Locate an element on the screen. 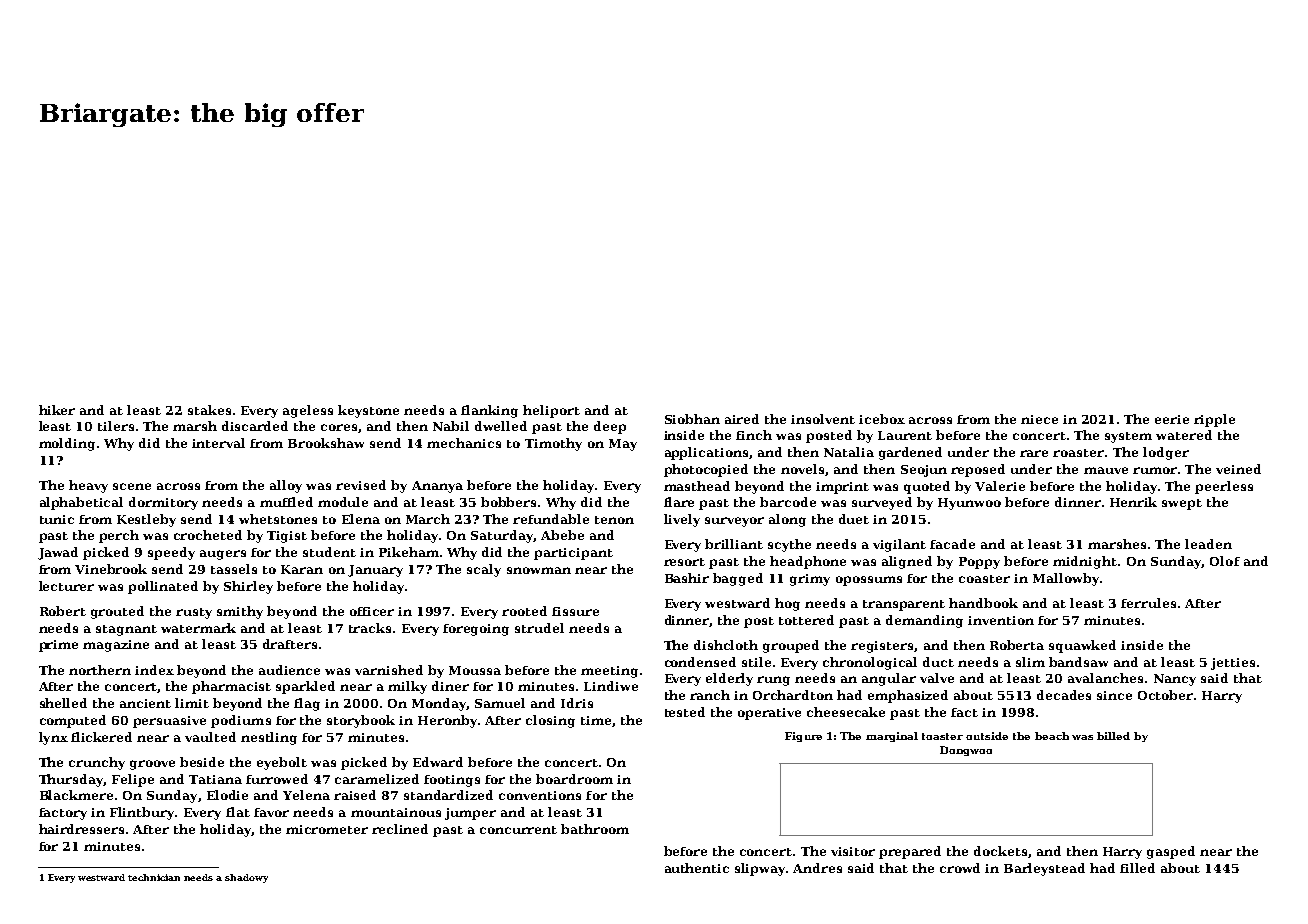 This screenshot has height=924, width=1308. masthead is located at coordinates (697, 486).
